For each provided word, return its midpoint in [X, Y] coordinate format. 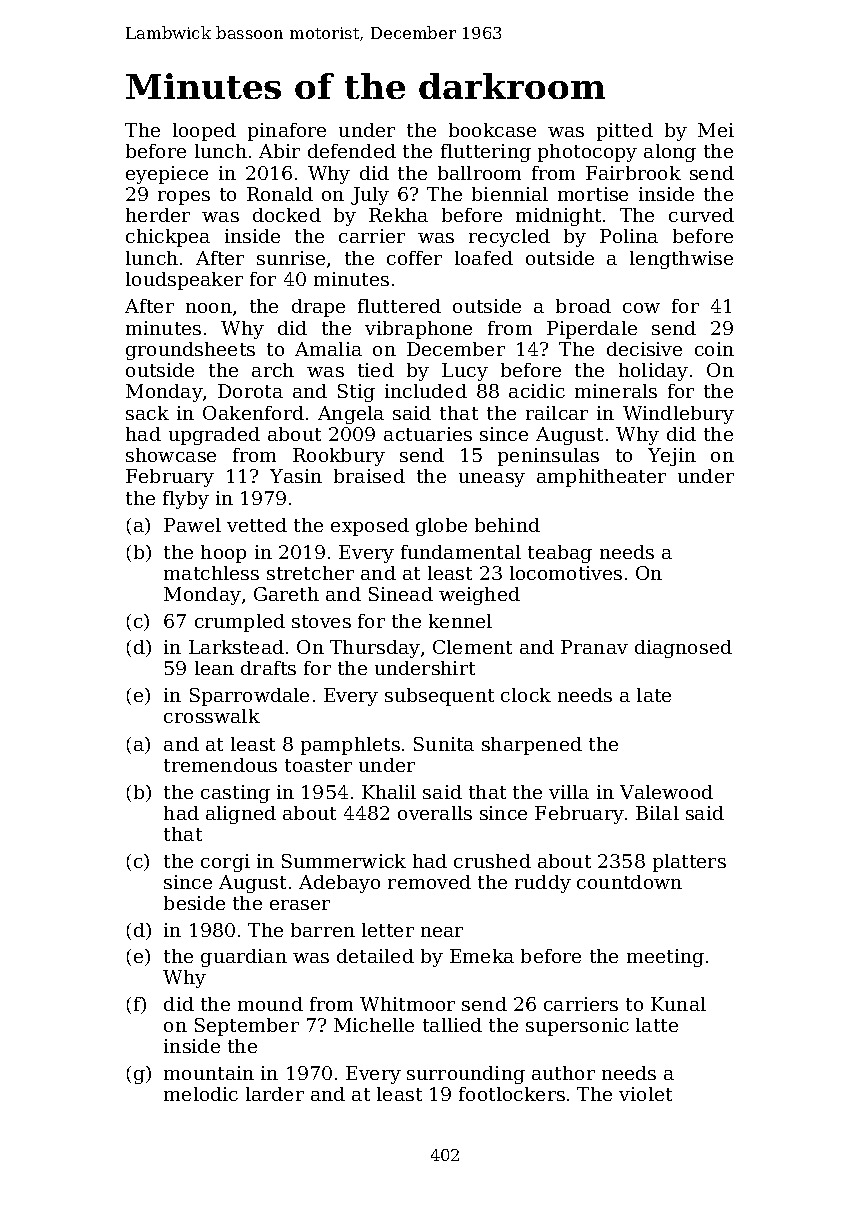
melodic [201, 1094]
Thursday [375, 649]
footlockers [512, 1094]
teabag [560, 554]
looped [204, 132]
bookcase [492, 130]
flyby [186, 500]
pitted [625, 132]
